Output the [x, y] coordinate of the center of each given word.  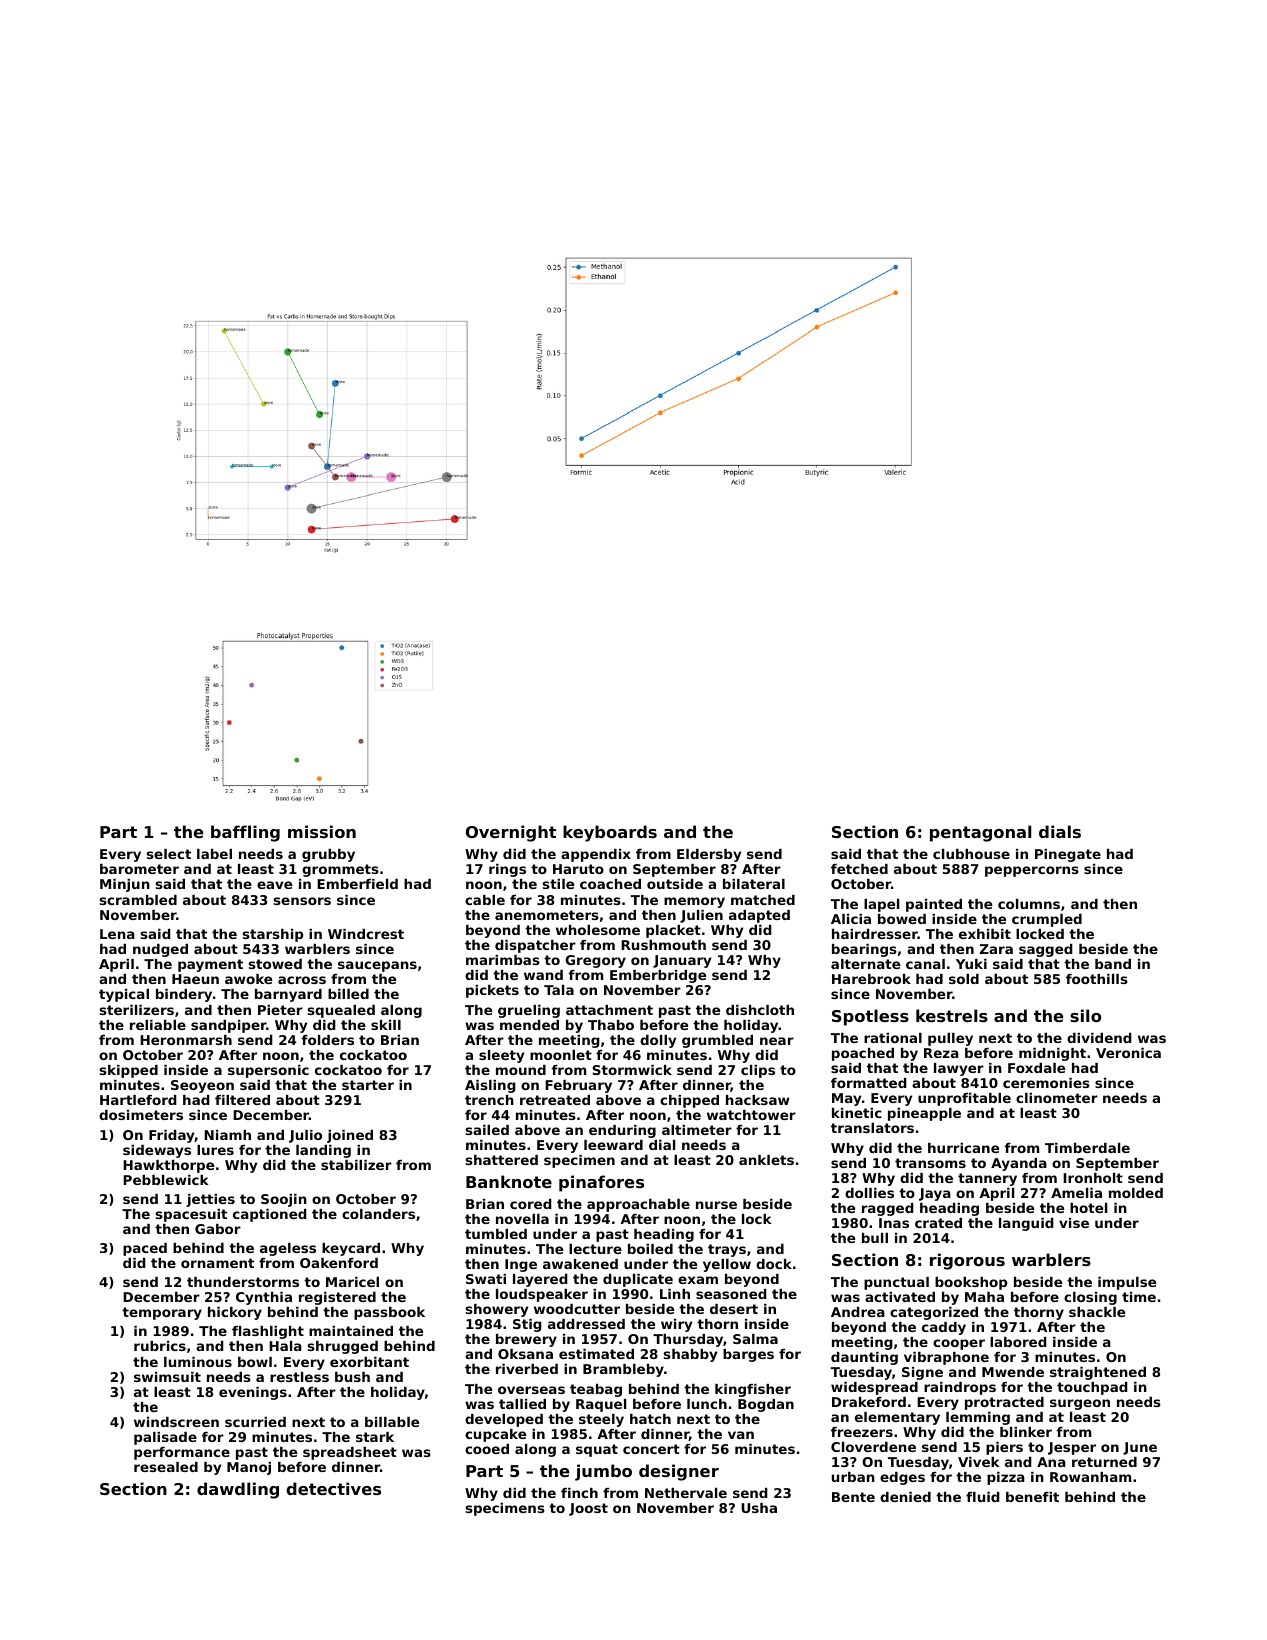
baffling [245, 833]
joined [350, 1136]
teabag [596, 1390]
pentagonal [980, 833]
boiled [650, 1249]
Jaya [935, 1194]
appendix [596, 855]
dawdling [238, 1490]
